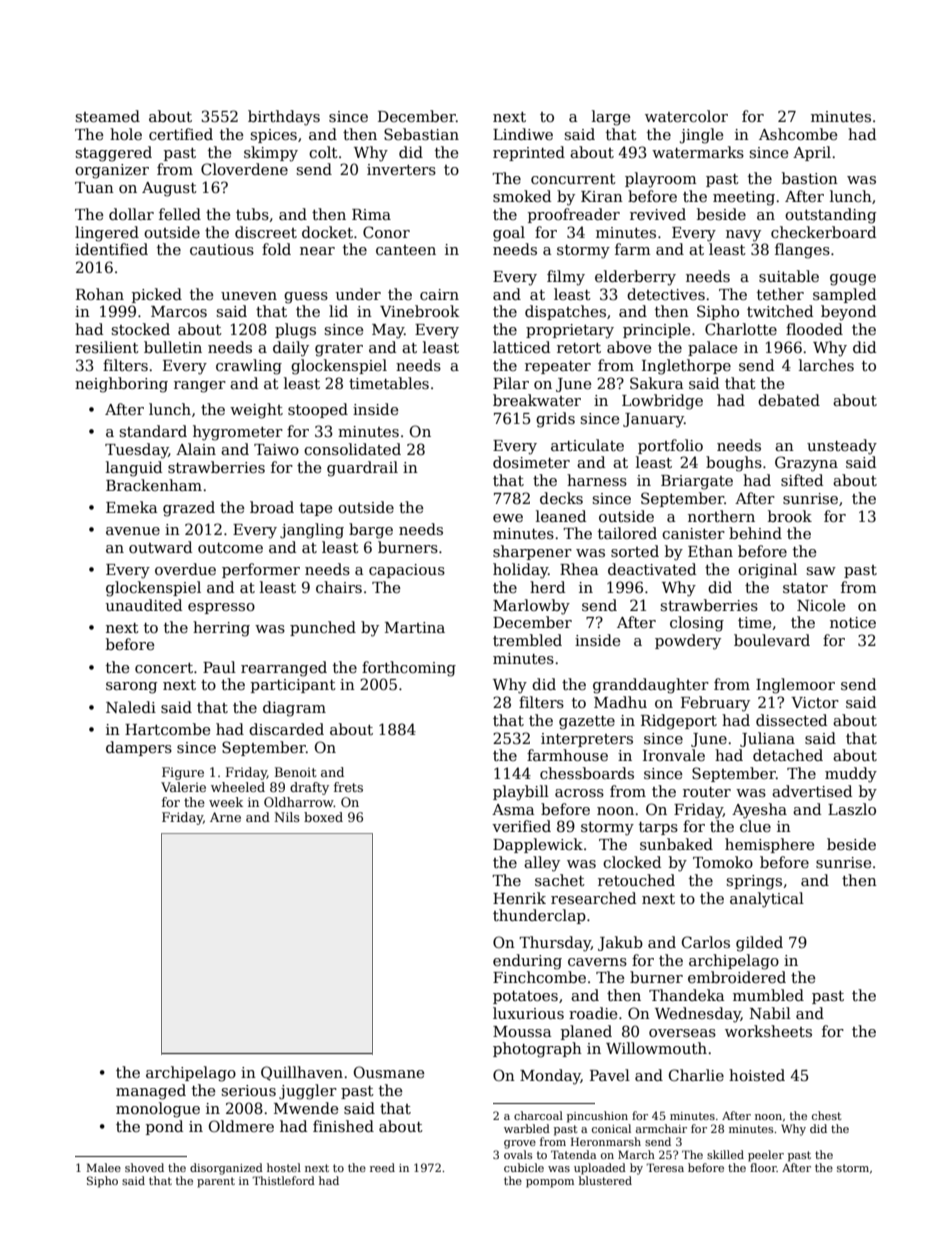 The height and width of the document is (1233, 952). I want to click on Ashcombe, so click(798, 134).
